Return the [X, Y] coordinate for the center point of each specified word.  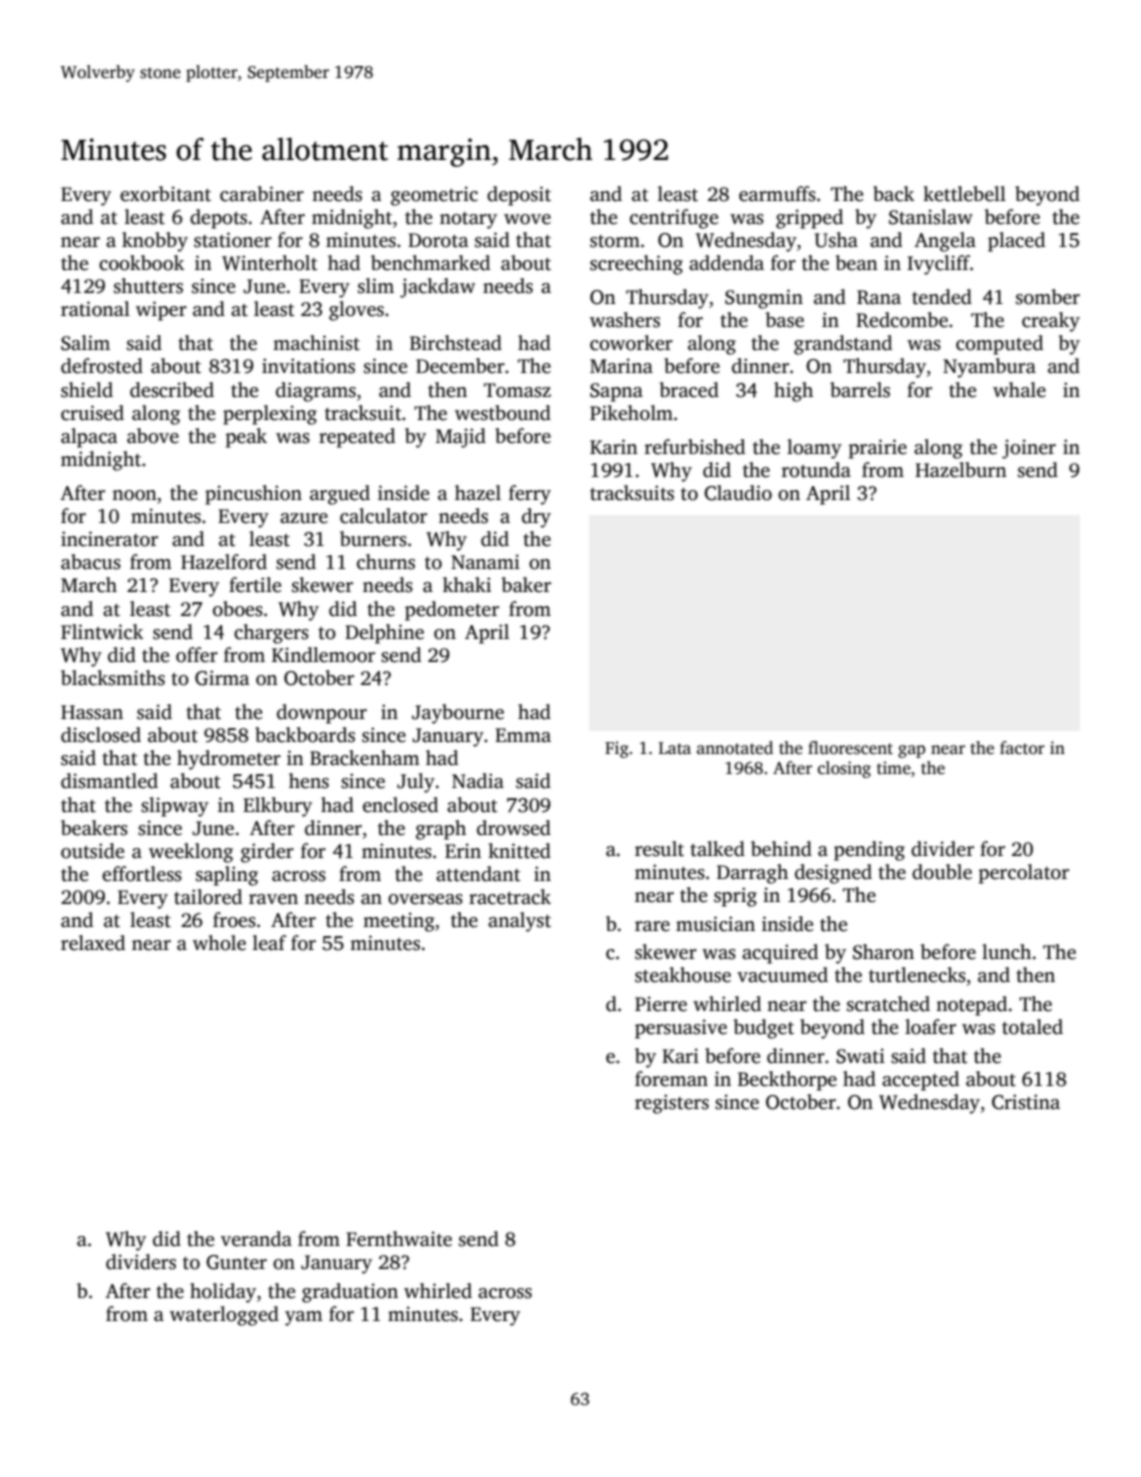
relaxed [93, 943]
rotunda [816, 470]
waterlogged [224, 1316]
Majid [461, 438]
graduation [350, 1293]
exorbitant [165, 194]
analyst [519, 922]
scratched [888, 1004]
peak [246, 438]
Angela [945, 242]
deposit [519, 196]
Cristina [1026, 1102]
